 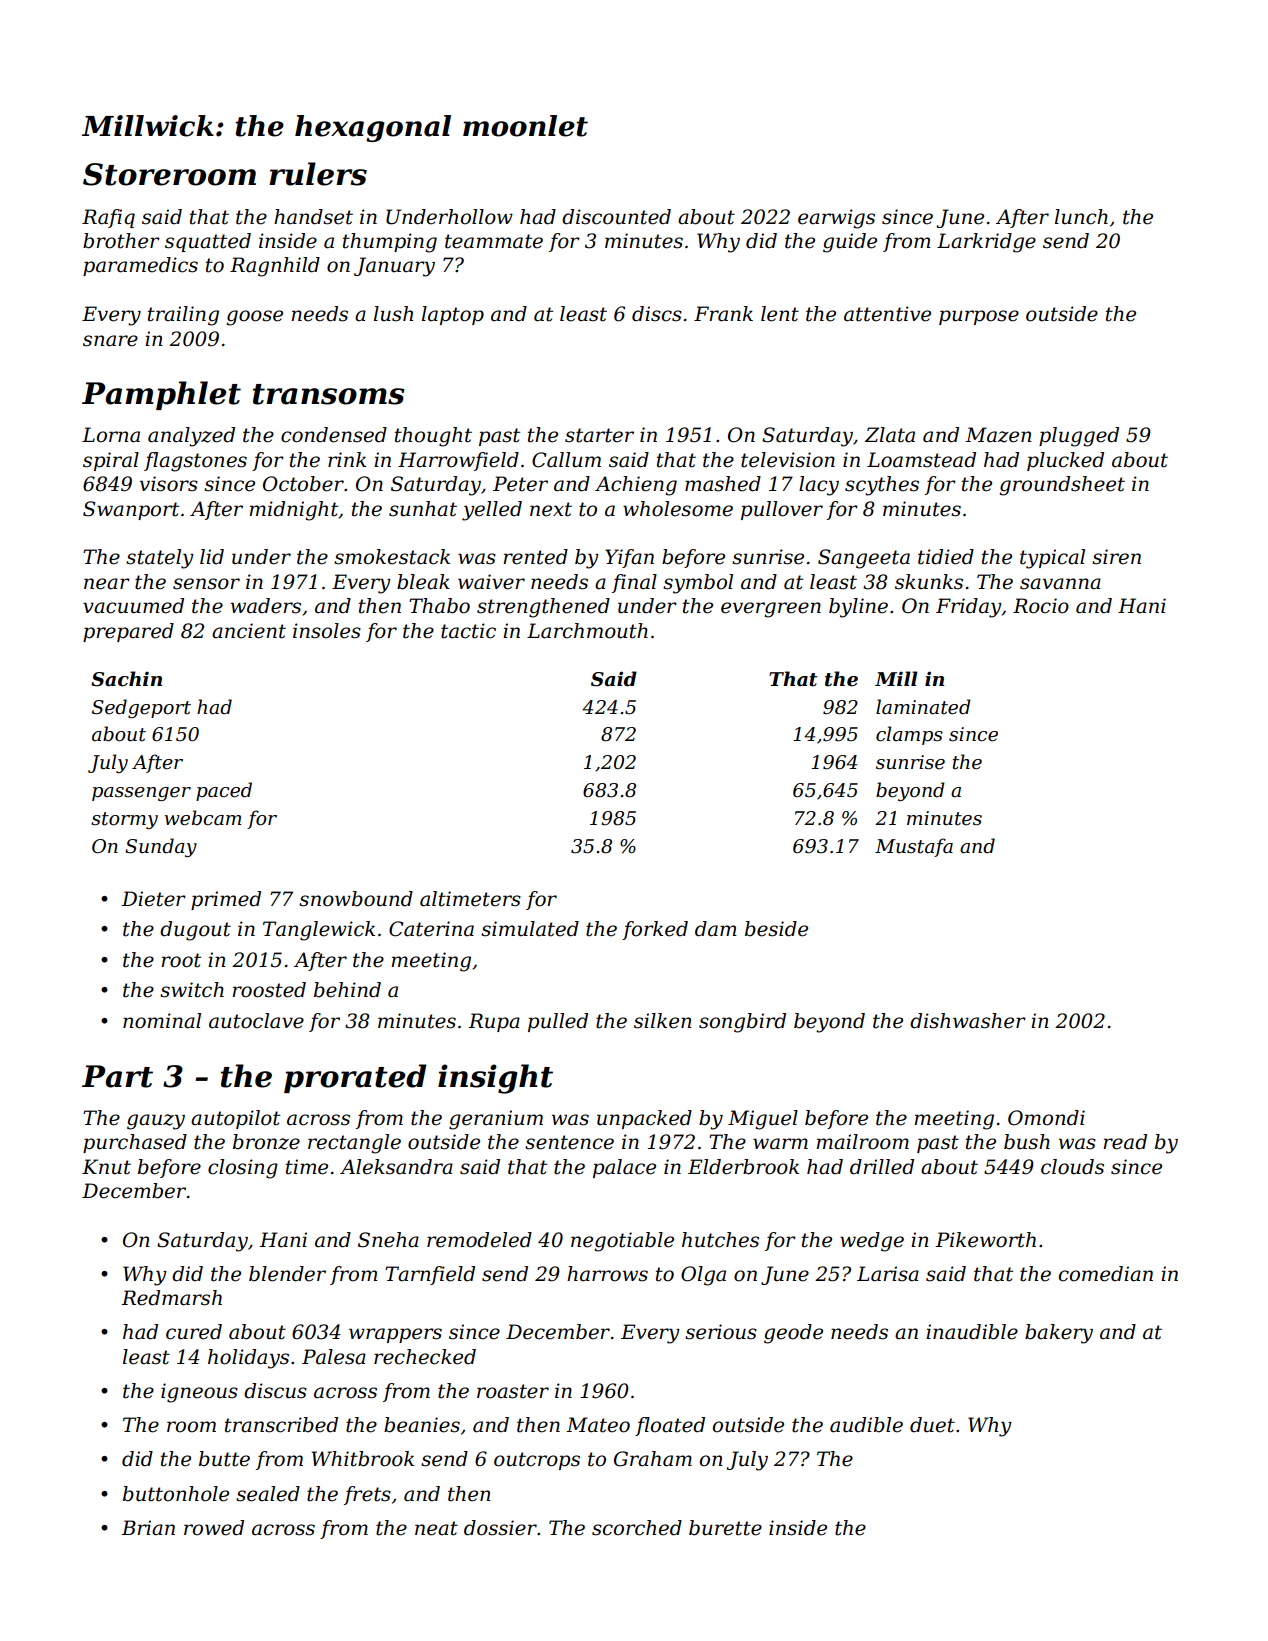 I want to click on paced, so click(x=224, y=791).
